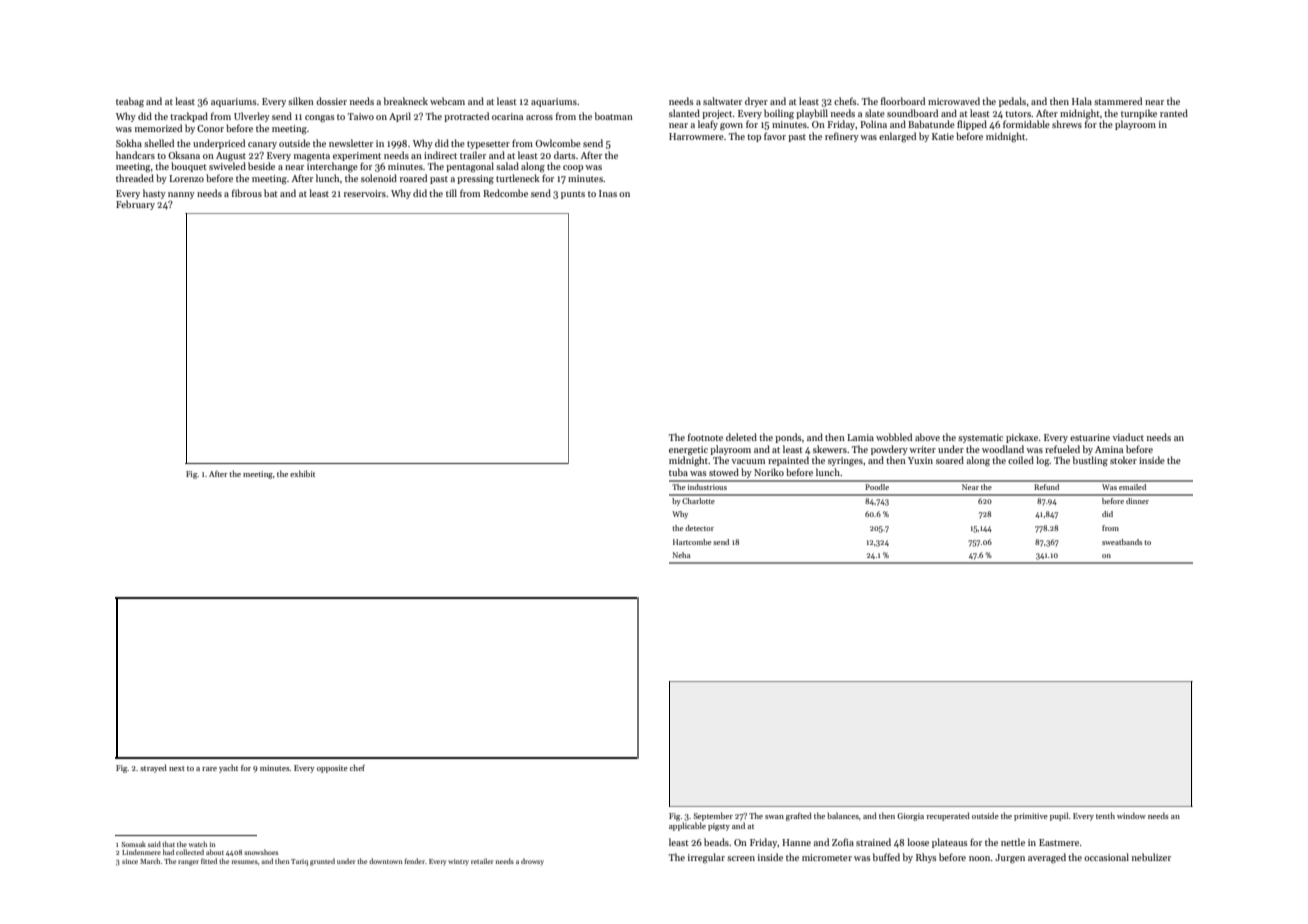  What do you see at coordinates (608, 193) in the screenshot?
I see `Inas` at bounding box center [608, 193].
